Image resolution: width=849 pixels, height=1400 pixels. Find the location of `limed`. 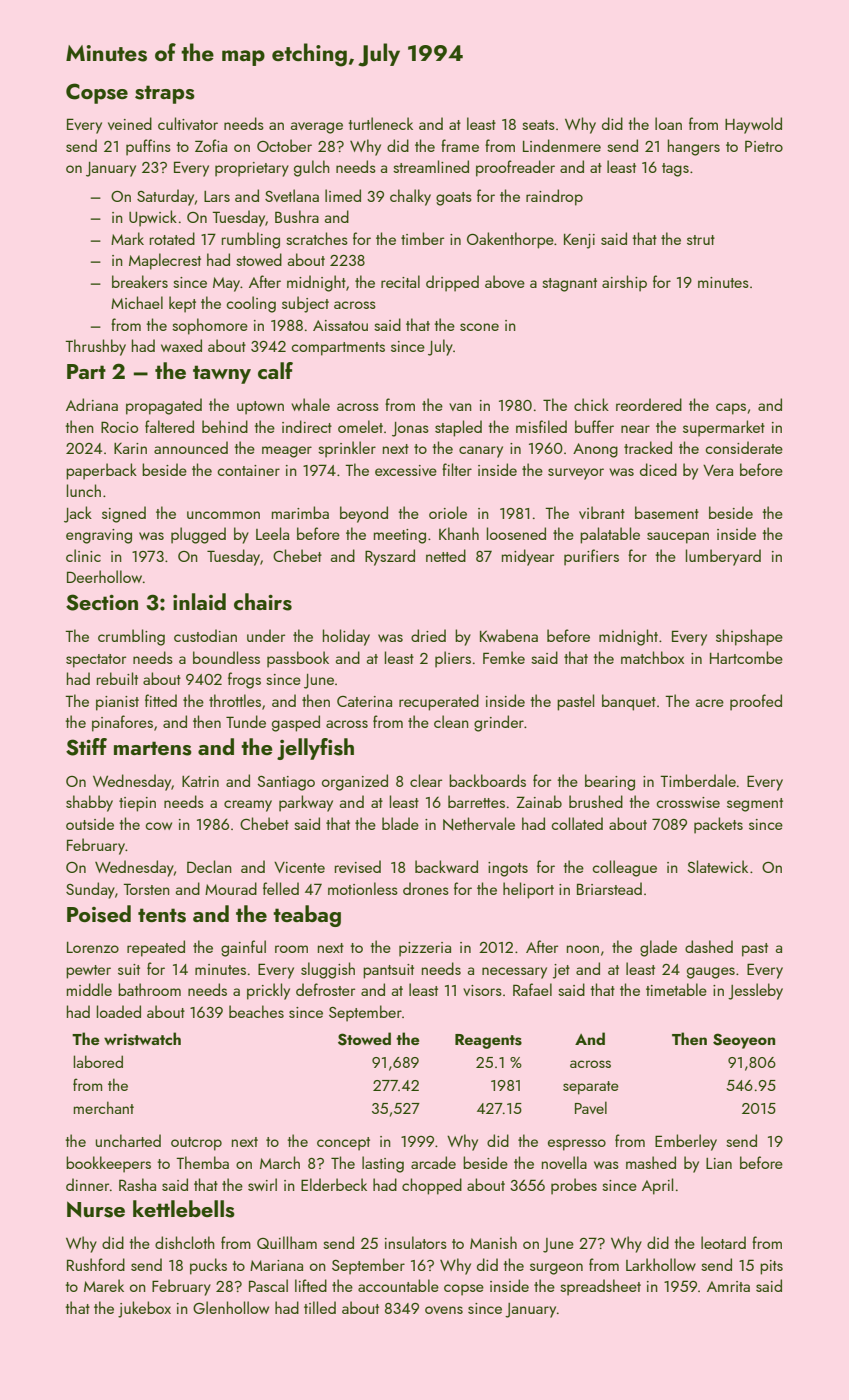

limed is located at coordinates (343, 195).
